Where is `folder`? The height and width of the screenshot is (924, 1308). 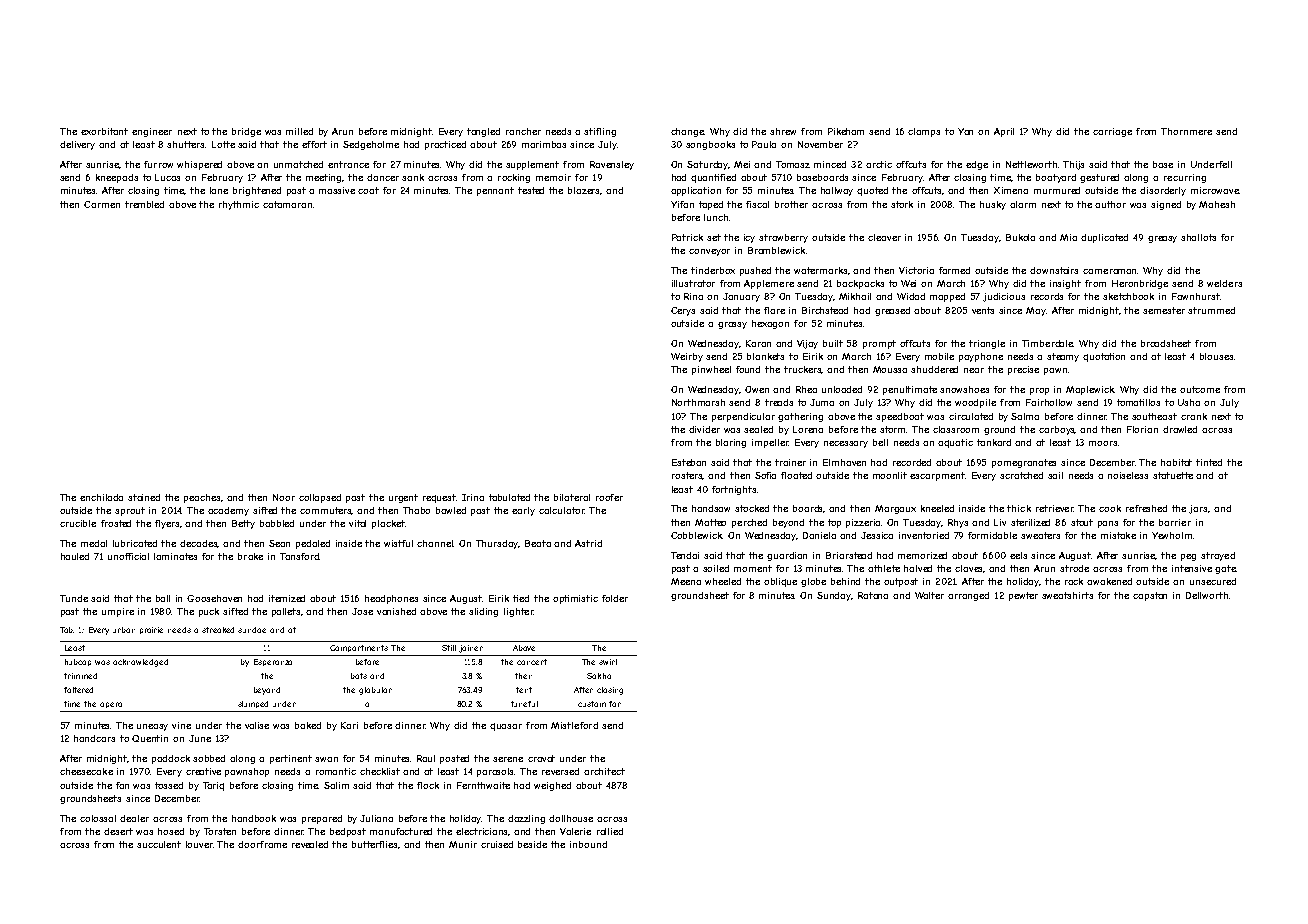
folder is located at coordinates (615, 598).
